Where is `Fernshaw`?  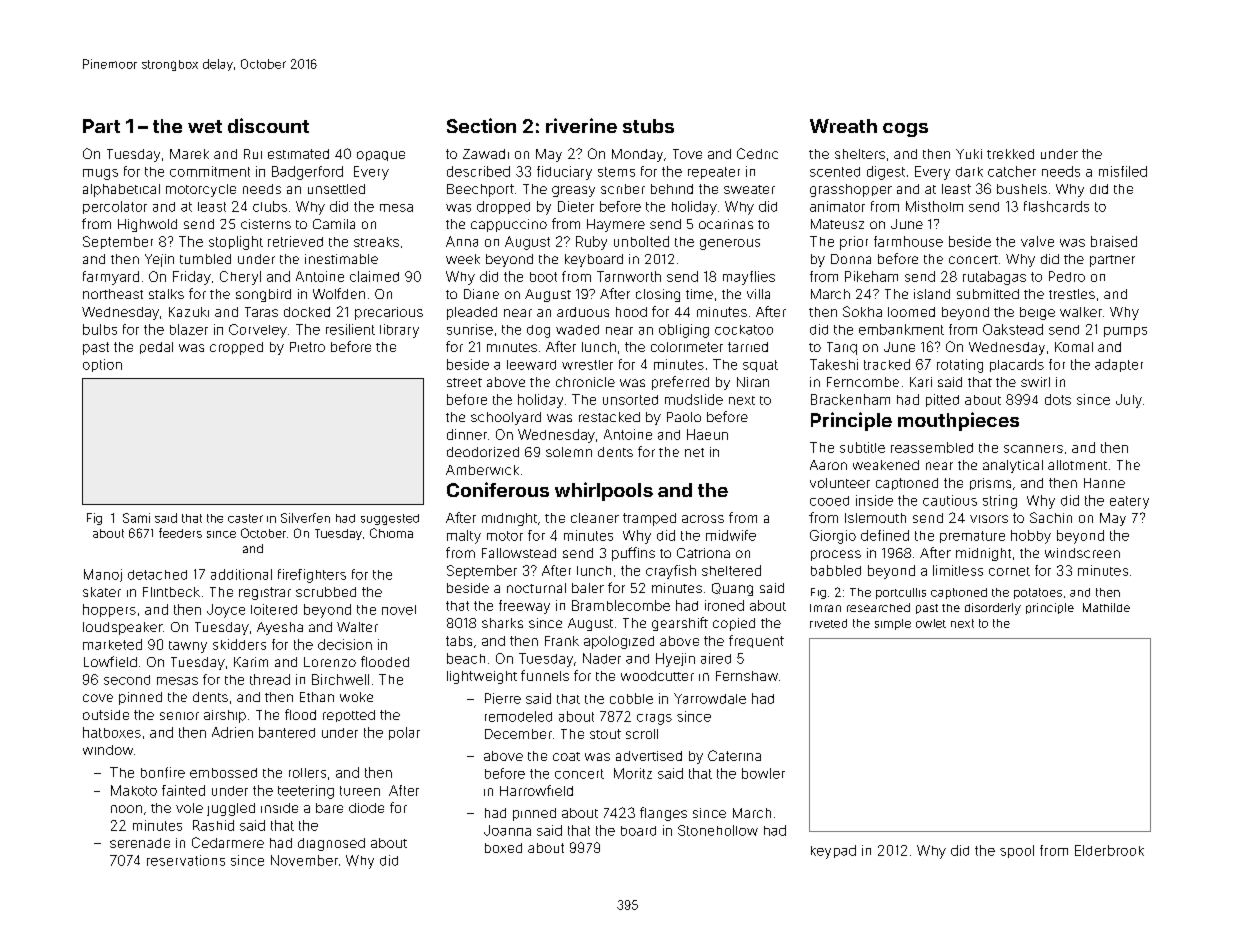
Fernshaw is located at coordinates (747, 676).
